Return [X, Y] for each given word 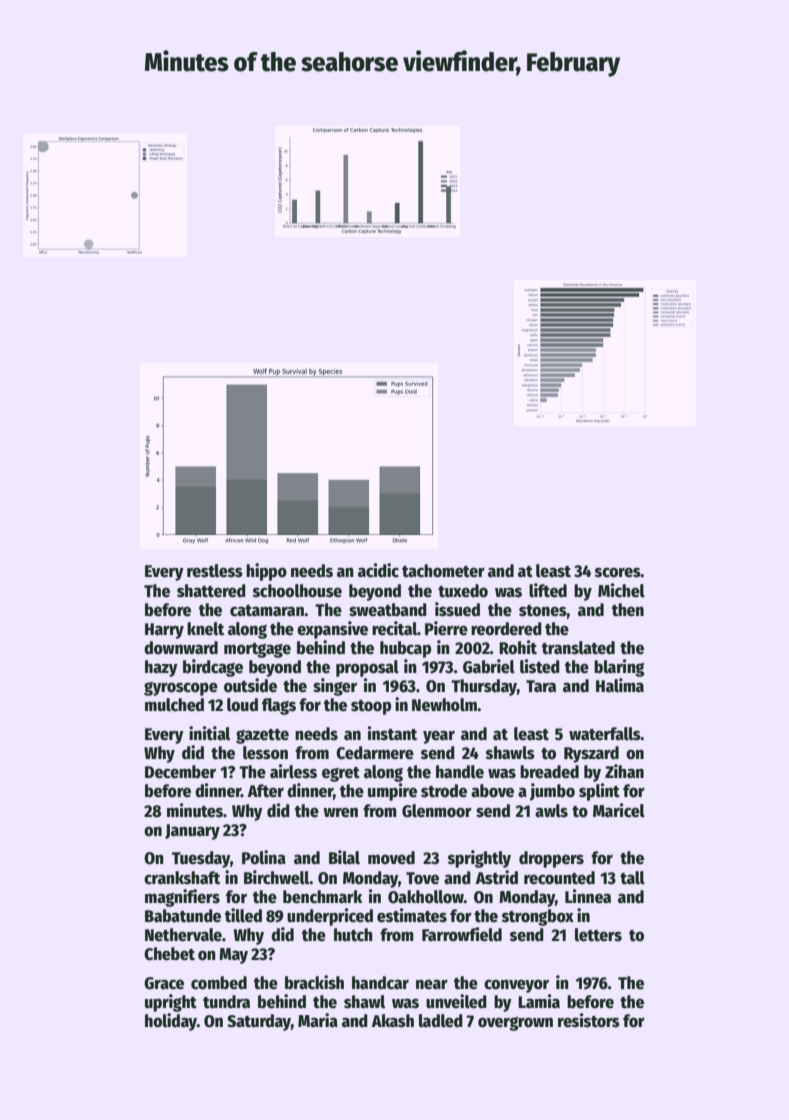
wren [340, 812]
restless [215, 571]
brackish [314, 982]
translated [578, 648]
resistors [589, 1020]
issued [457, 609]
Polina [264, 857]
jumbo [552, 792]
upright [171, 1003]
